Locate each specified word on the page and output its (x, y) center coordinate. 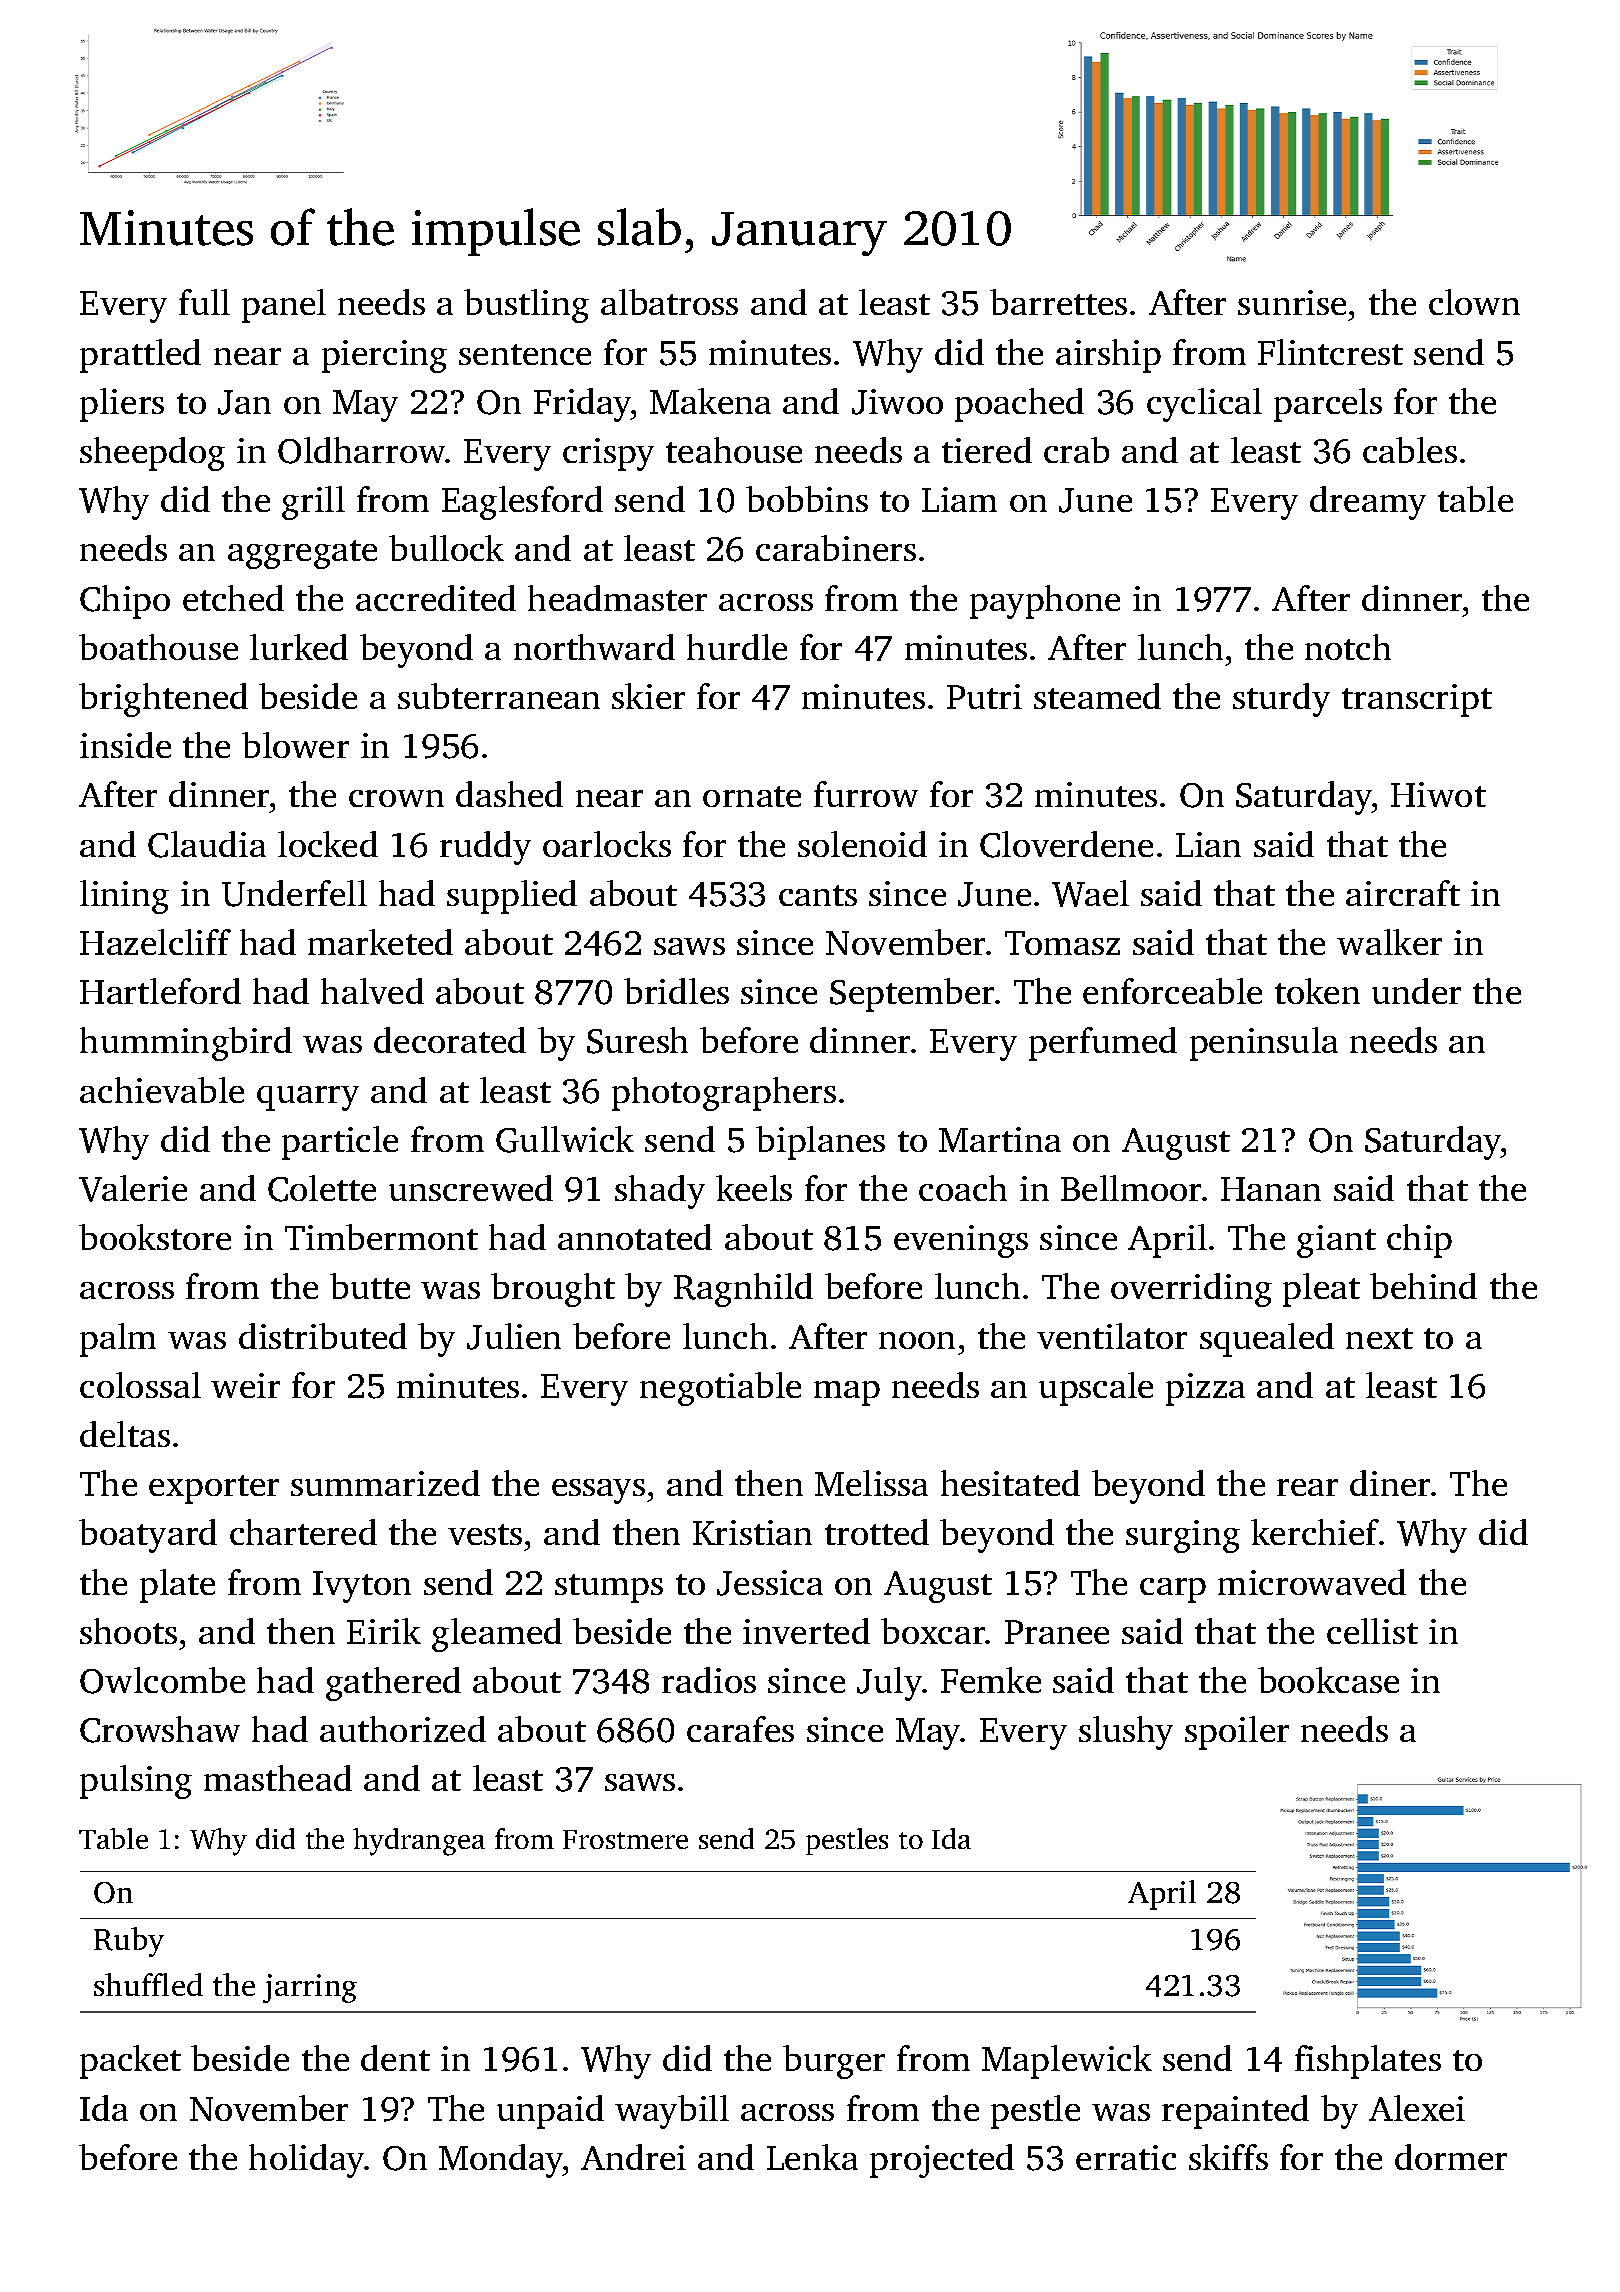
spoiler (1237, 1733)
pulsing (136, 1782)
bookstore (155, 1237)
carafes (740, 1729)
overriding (1191, 1290)
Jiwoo (897, 402)
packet (130, 2062)
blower (295, 745)
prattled (140, 356)
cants (818, 895)
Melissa (871, 1483)
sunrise (1292, 302)
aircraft (1403, 893)
